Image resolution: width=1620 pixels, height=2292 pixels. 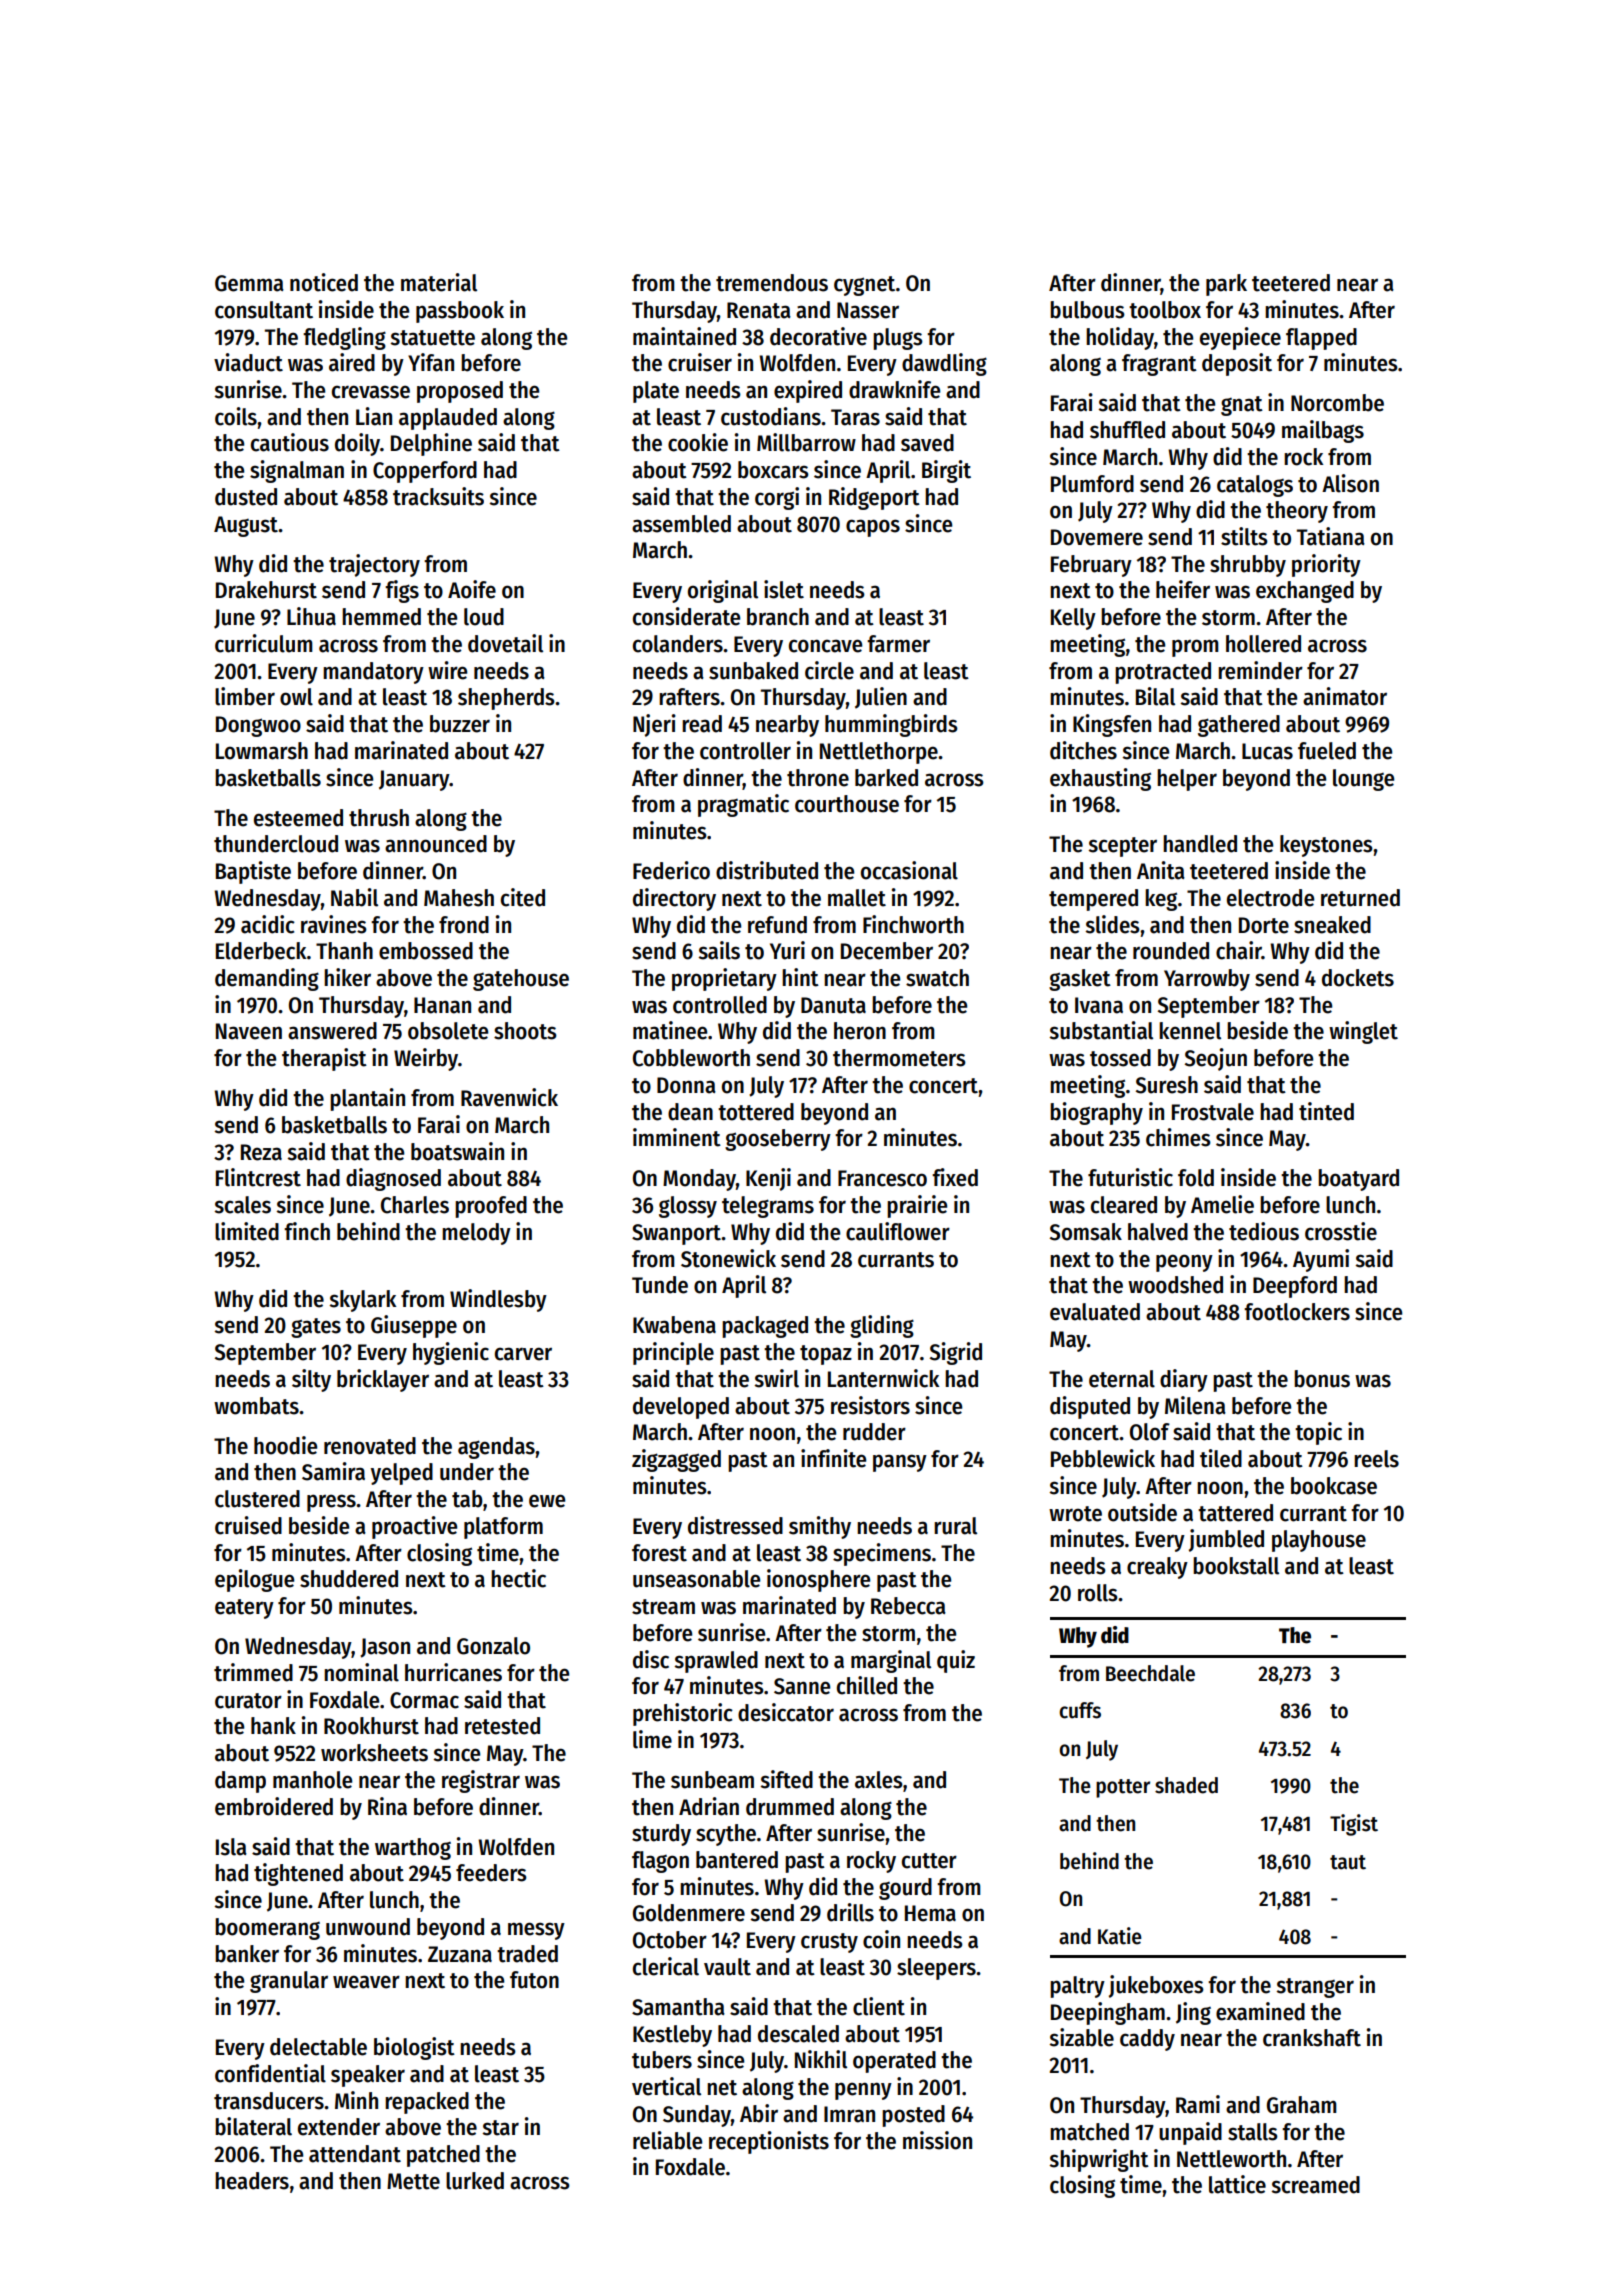 I want to click on Sigrid, so click(x=956, y=1353).
